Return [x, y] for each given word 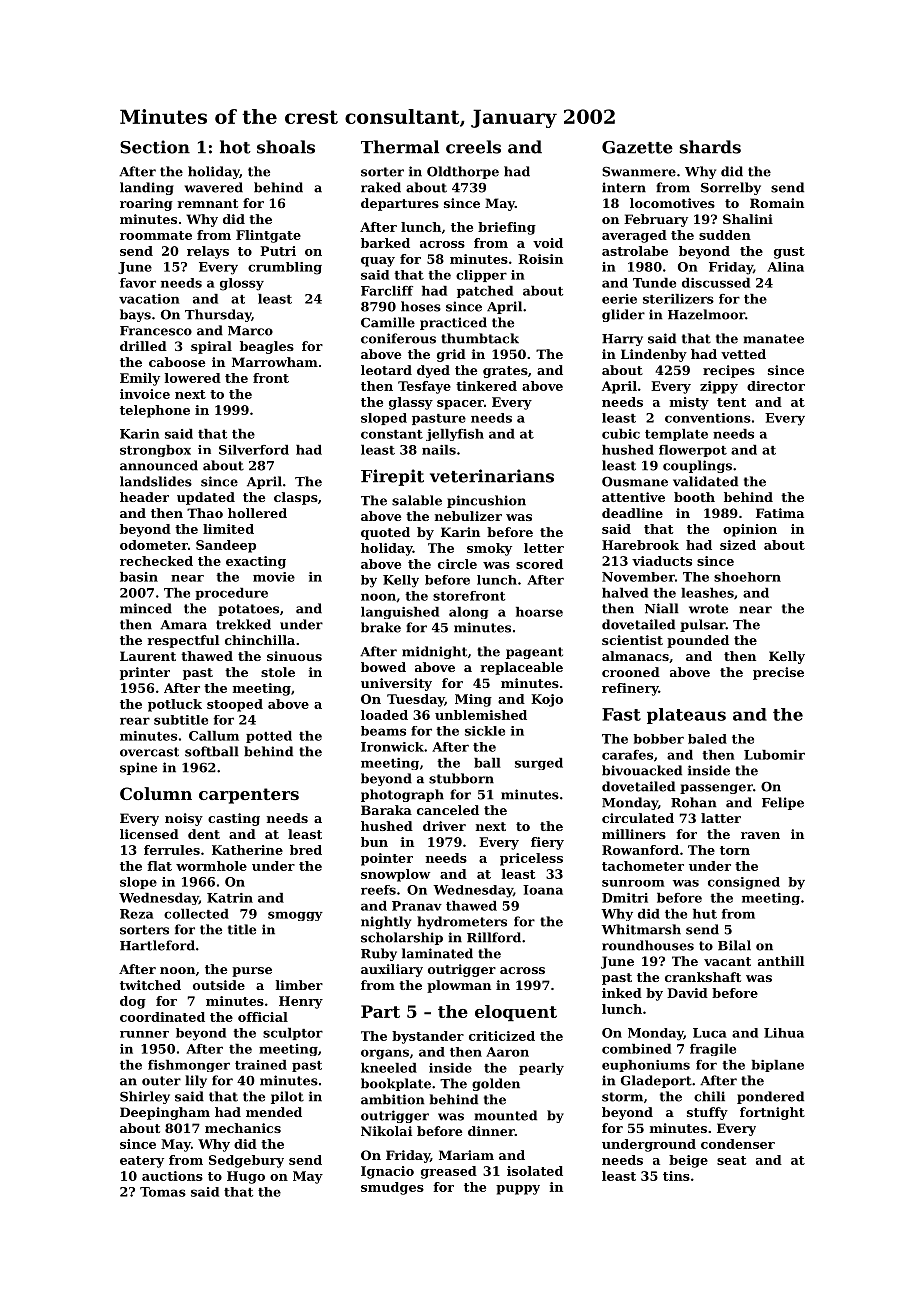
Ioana [543, 890]
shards [710, 147]
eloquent [516, 1013]
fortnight [772, 1113]
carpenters [249, 796]
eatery [142, 1162]
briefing [507, 228]
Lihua [784, 1033]
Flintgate [268, 236]
